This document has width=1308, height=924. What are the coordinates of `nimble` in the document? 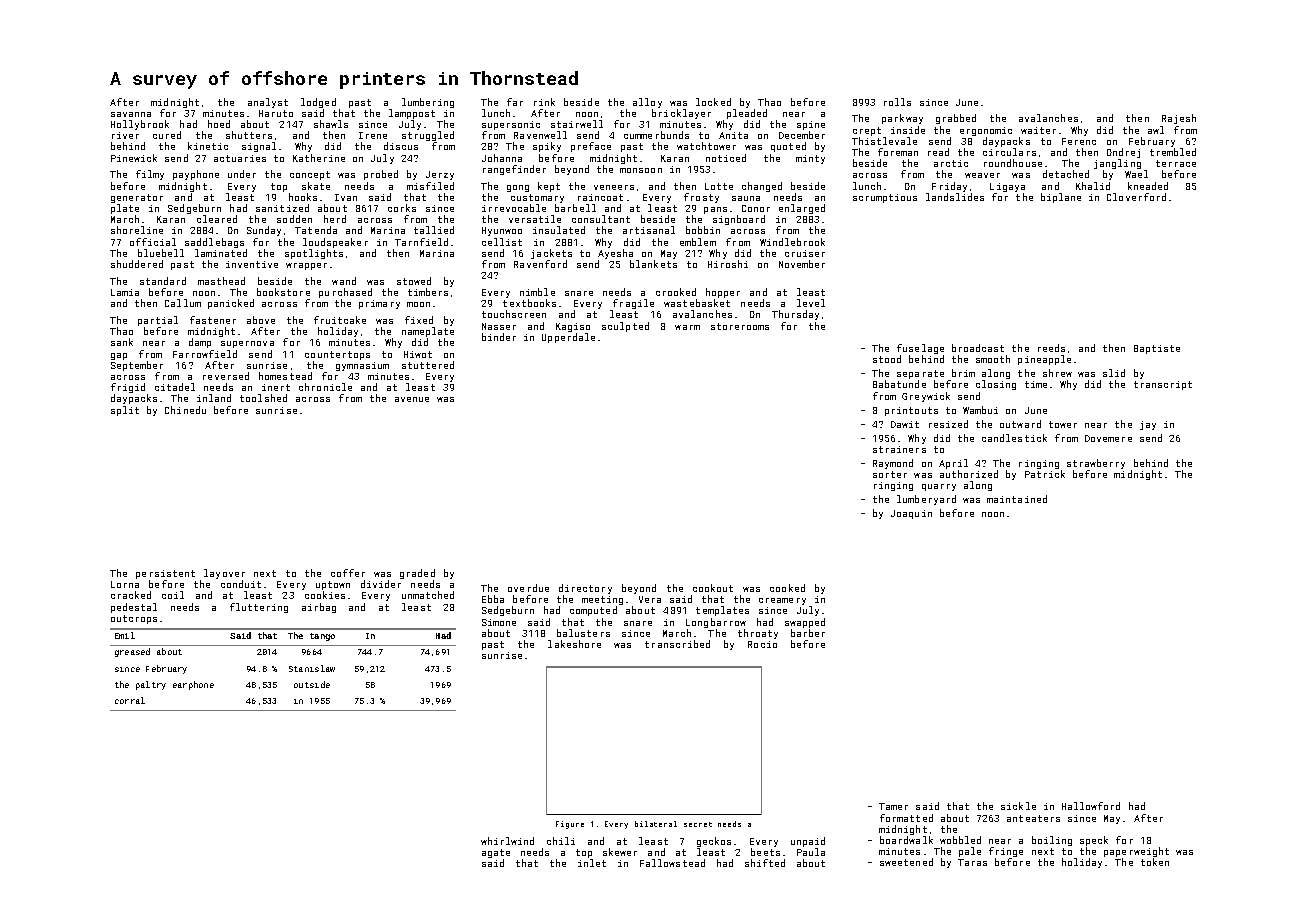 It's located at (537, 292).
